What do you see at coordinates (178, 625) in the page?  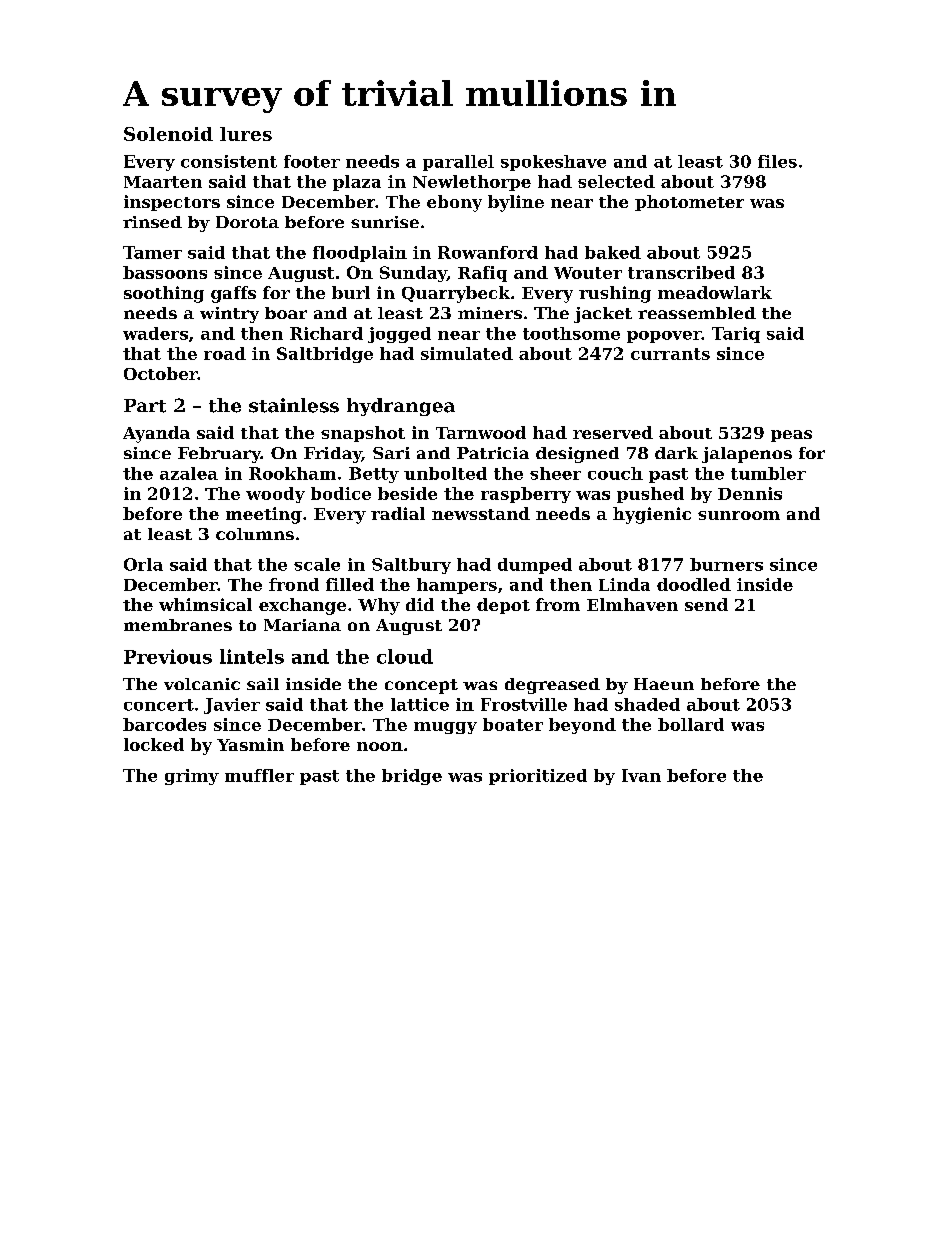 I see `membranes` at bounding box center [178, 625].
